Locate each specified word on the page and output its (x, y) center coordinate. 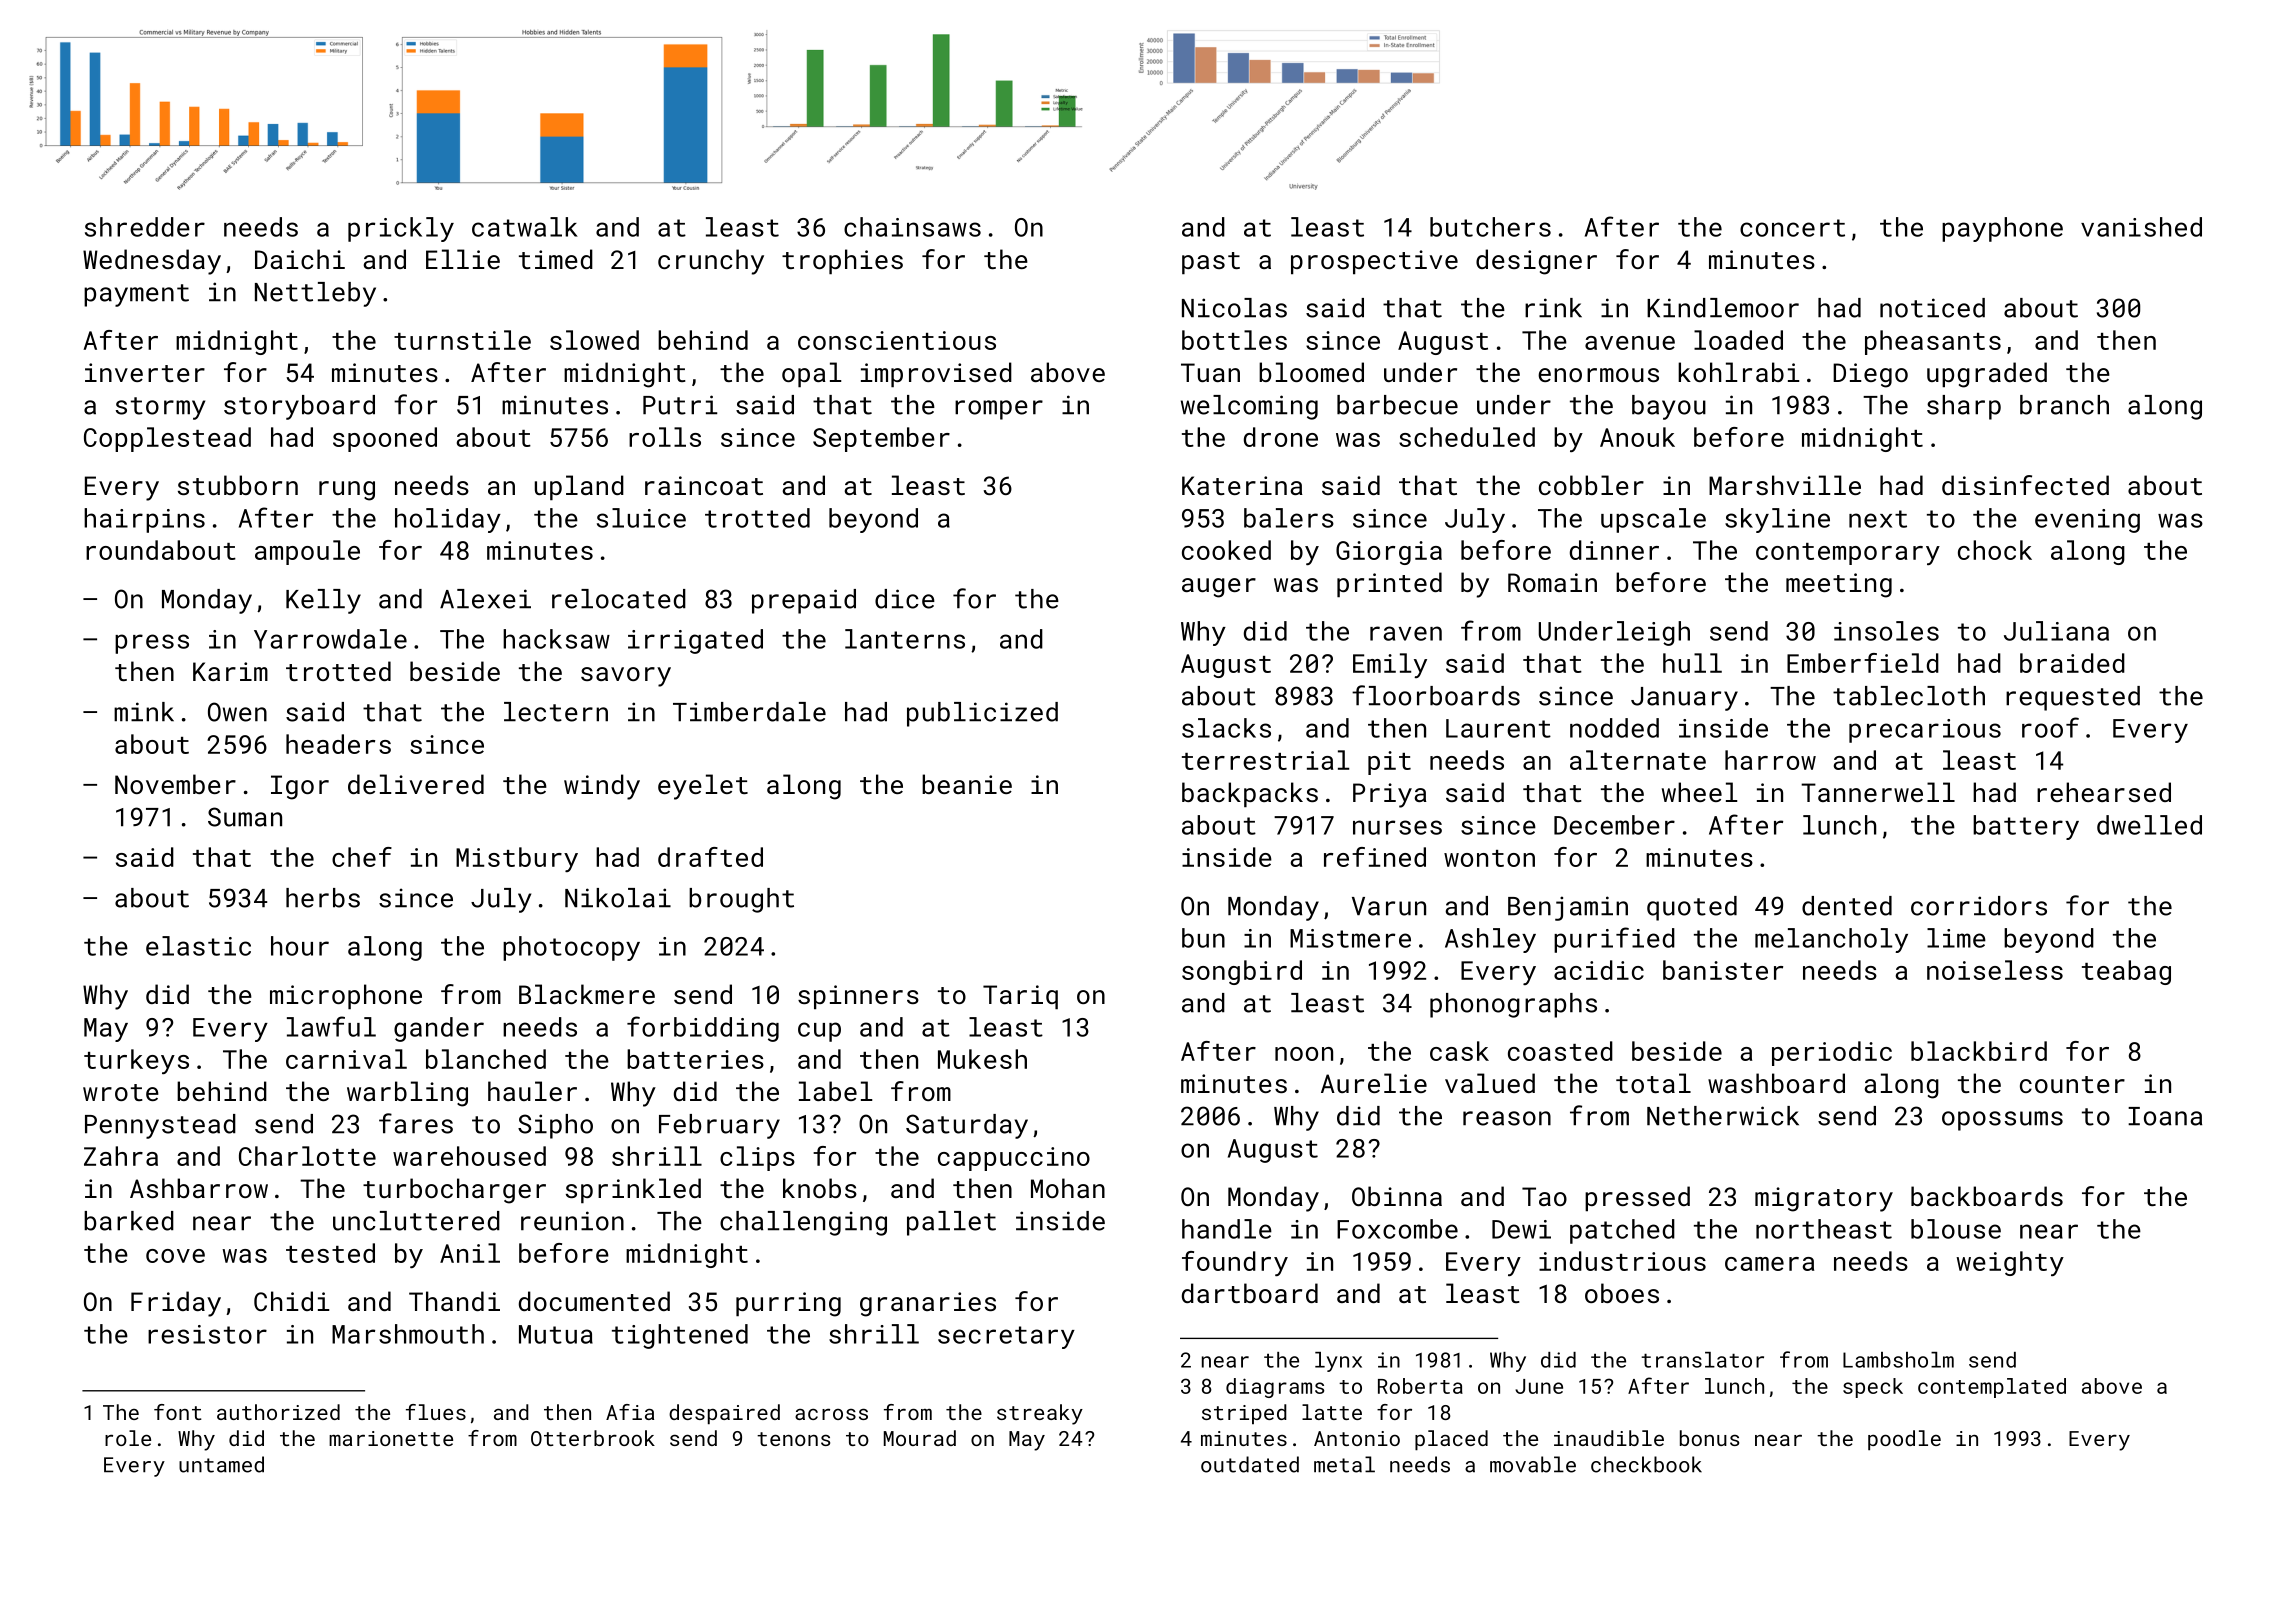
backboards (1987, 1196)
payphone (2002, 229)
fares (416, 1123)
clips (757, 1158)
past (1211, 263)
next (1878, 519)
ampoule (307, 552)
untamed (221, 1464)
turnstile (462, 340)
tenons (793, 1439)
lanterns (905, 639)
